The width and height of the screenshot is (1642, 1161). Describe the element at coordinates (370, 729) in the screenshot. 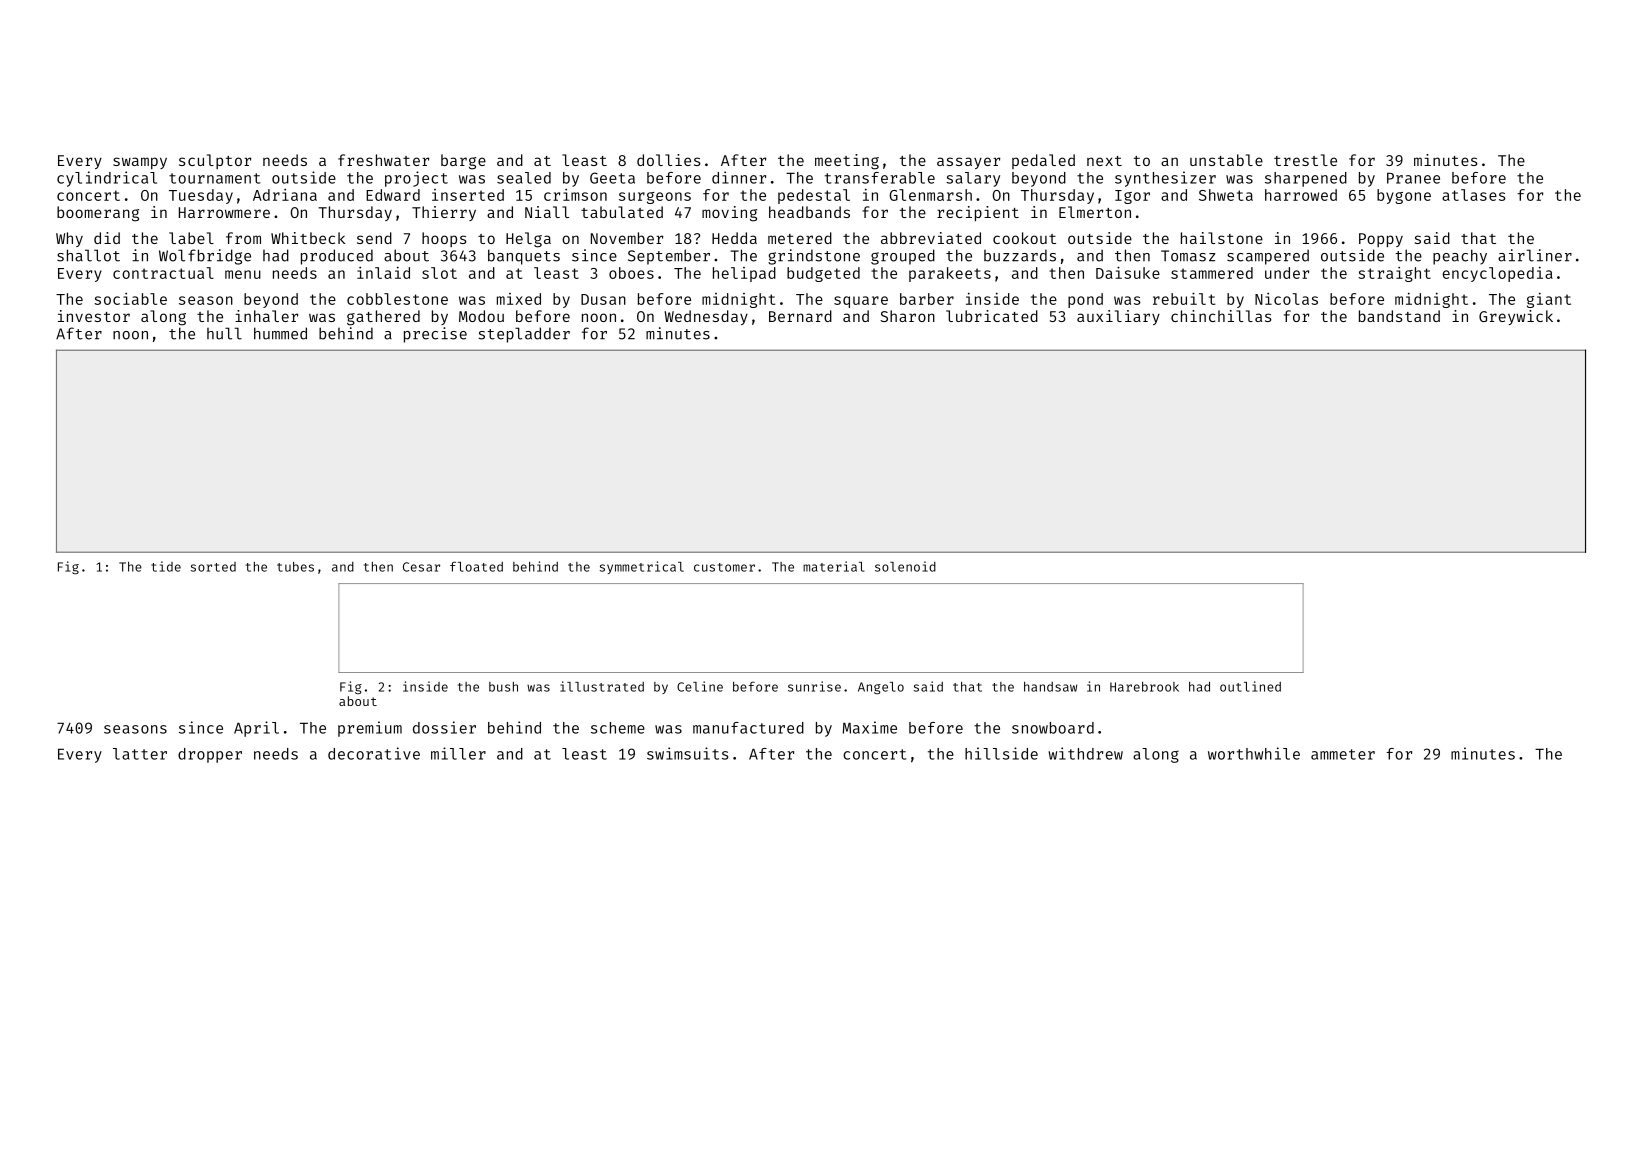

I see `premium` at that location.
